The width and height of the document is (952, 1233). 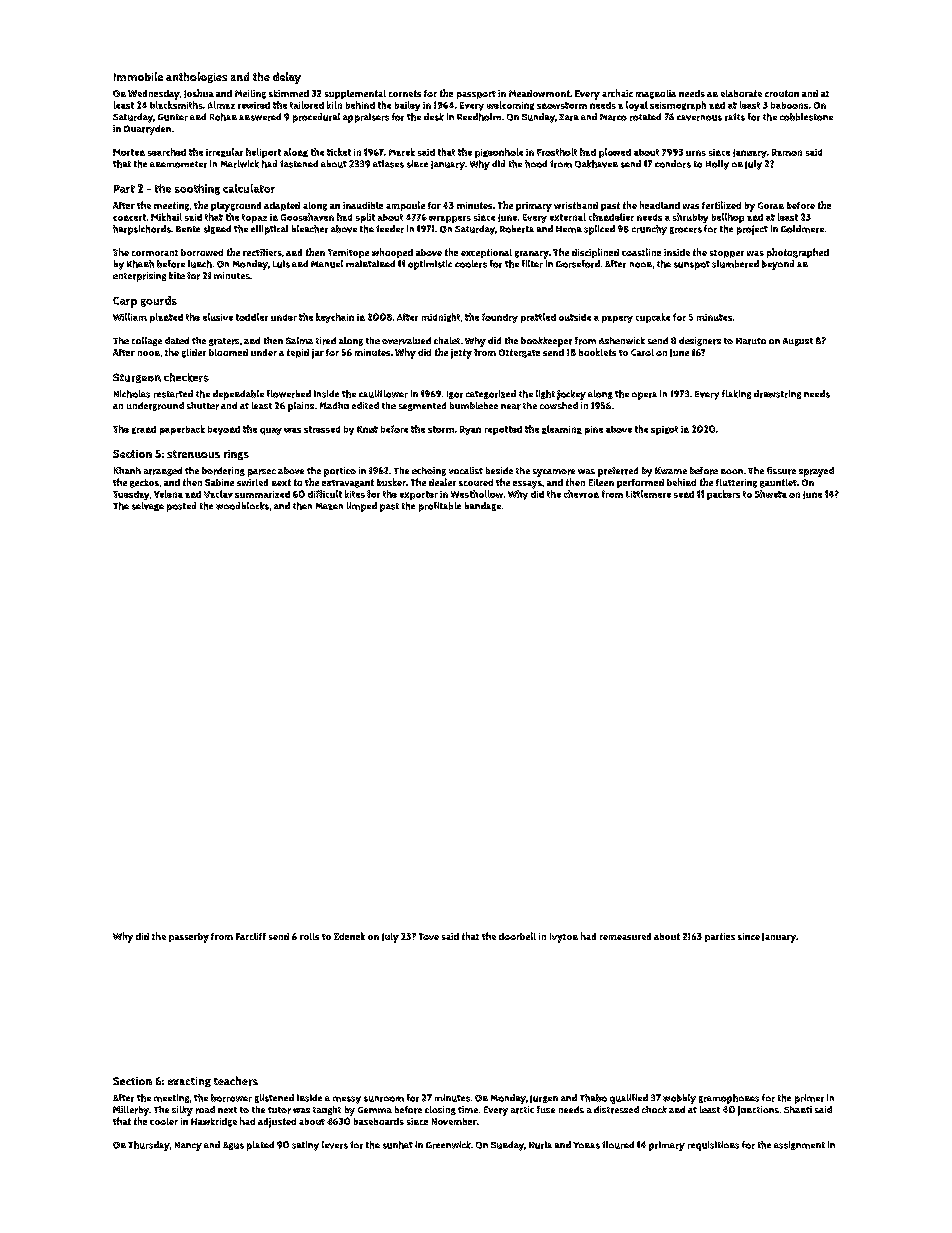 What do you see at coordinates (429, 936) in the document?
I see `Tove` at bounding box center [429, 936].
